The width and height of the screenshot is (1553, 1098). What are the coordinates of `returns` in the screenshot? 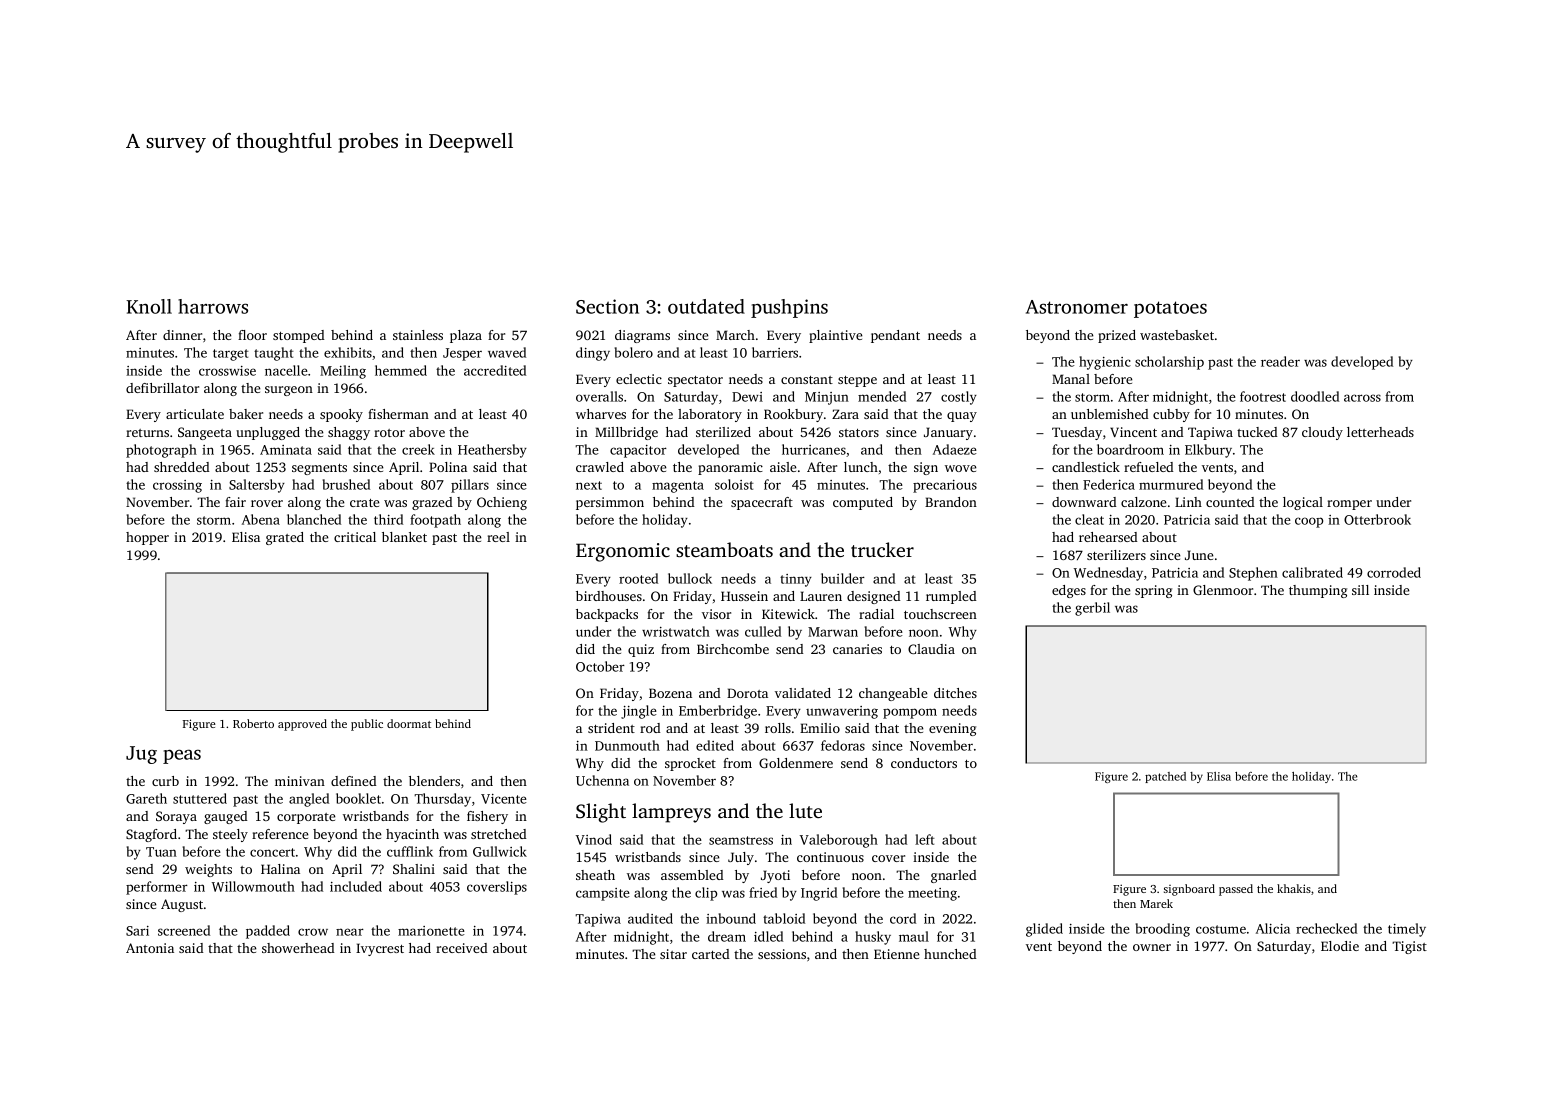 It's located at (147, 433).
